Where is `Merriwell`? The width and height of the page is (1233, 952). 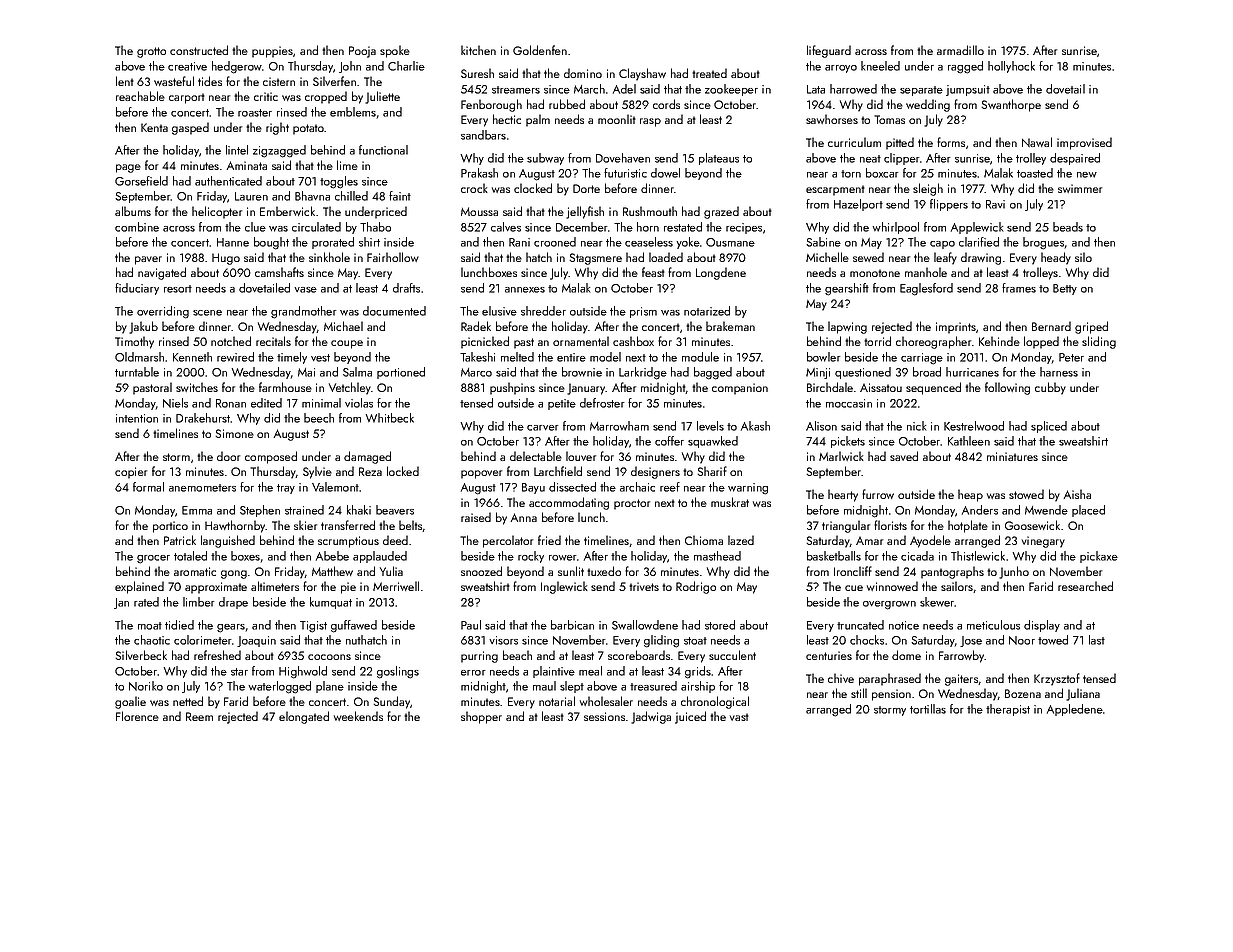
Merriwell is located at coordinates (396, 586).
